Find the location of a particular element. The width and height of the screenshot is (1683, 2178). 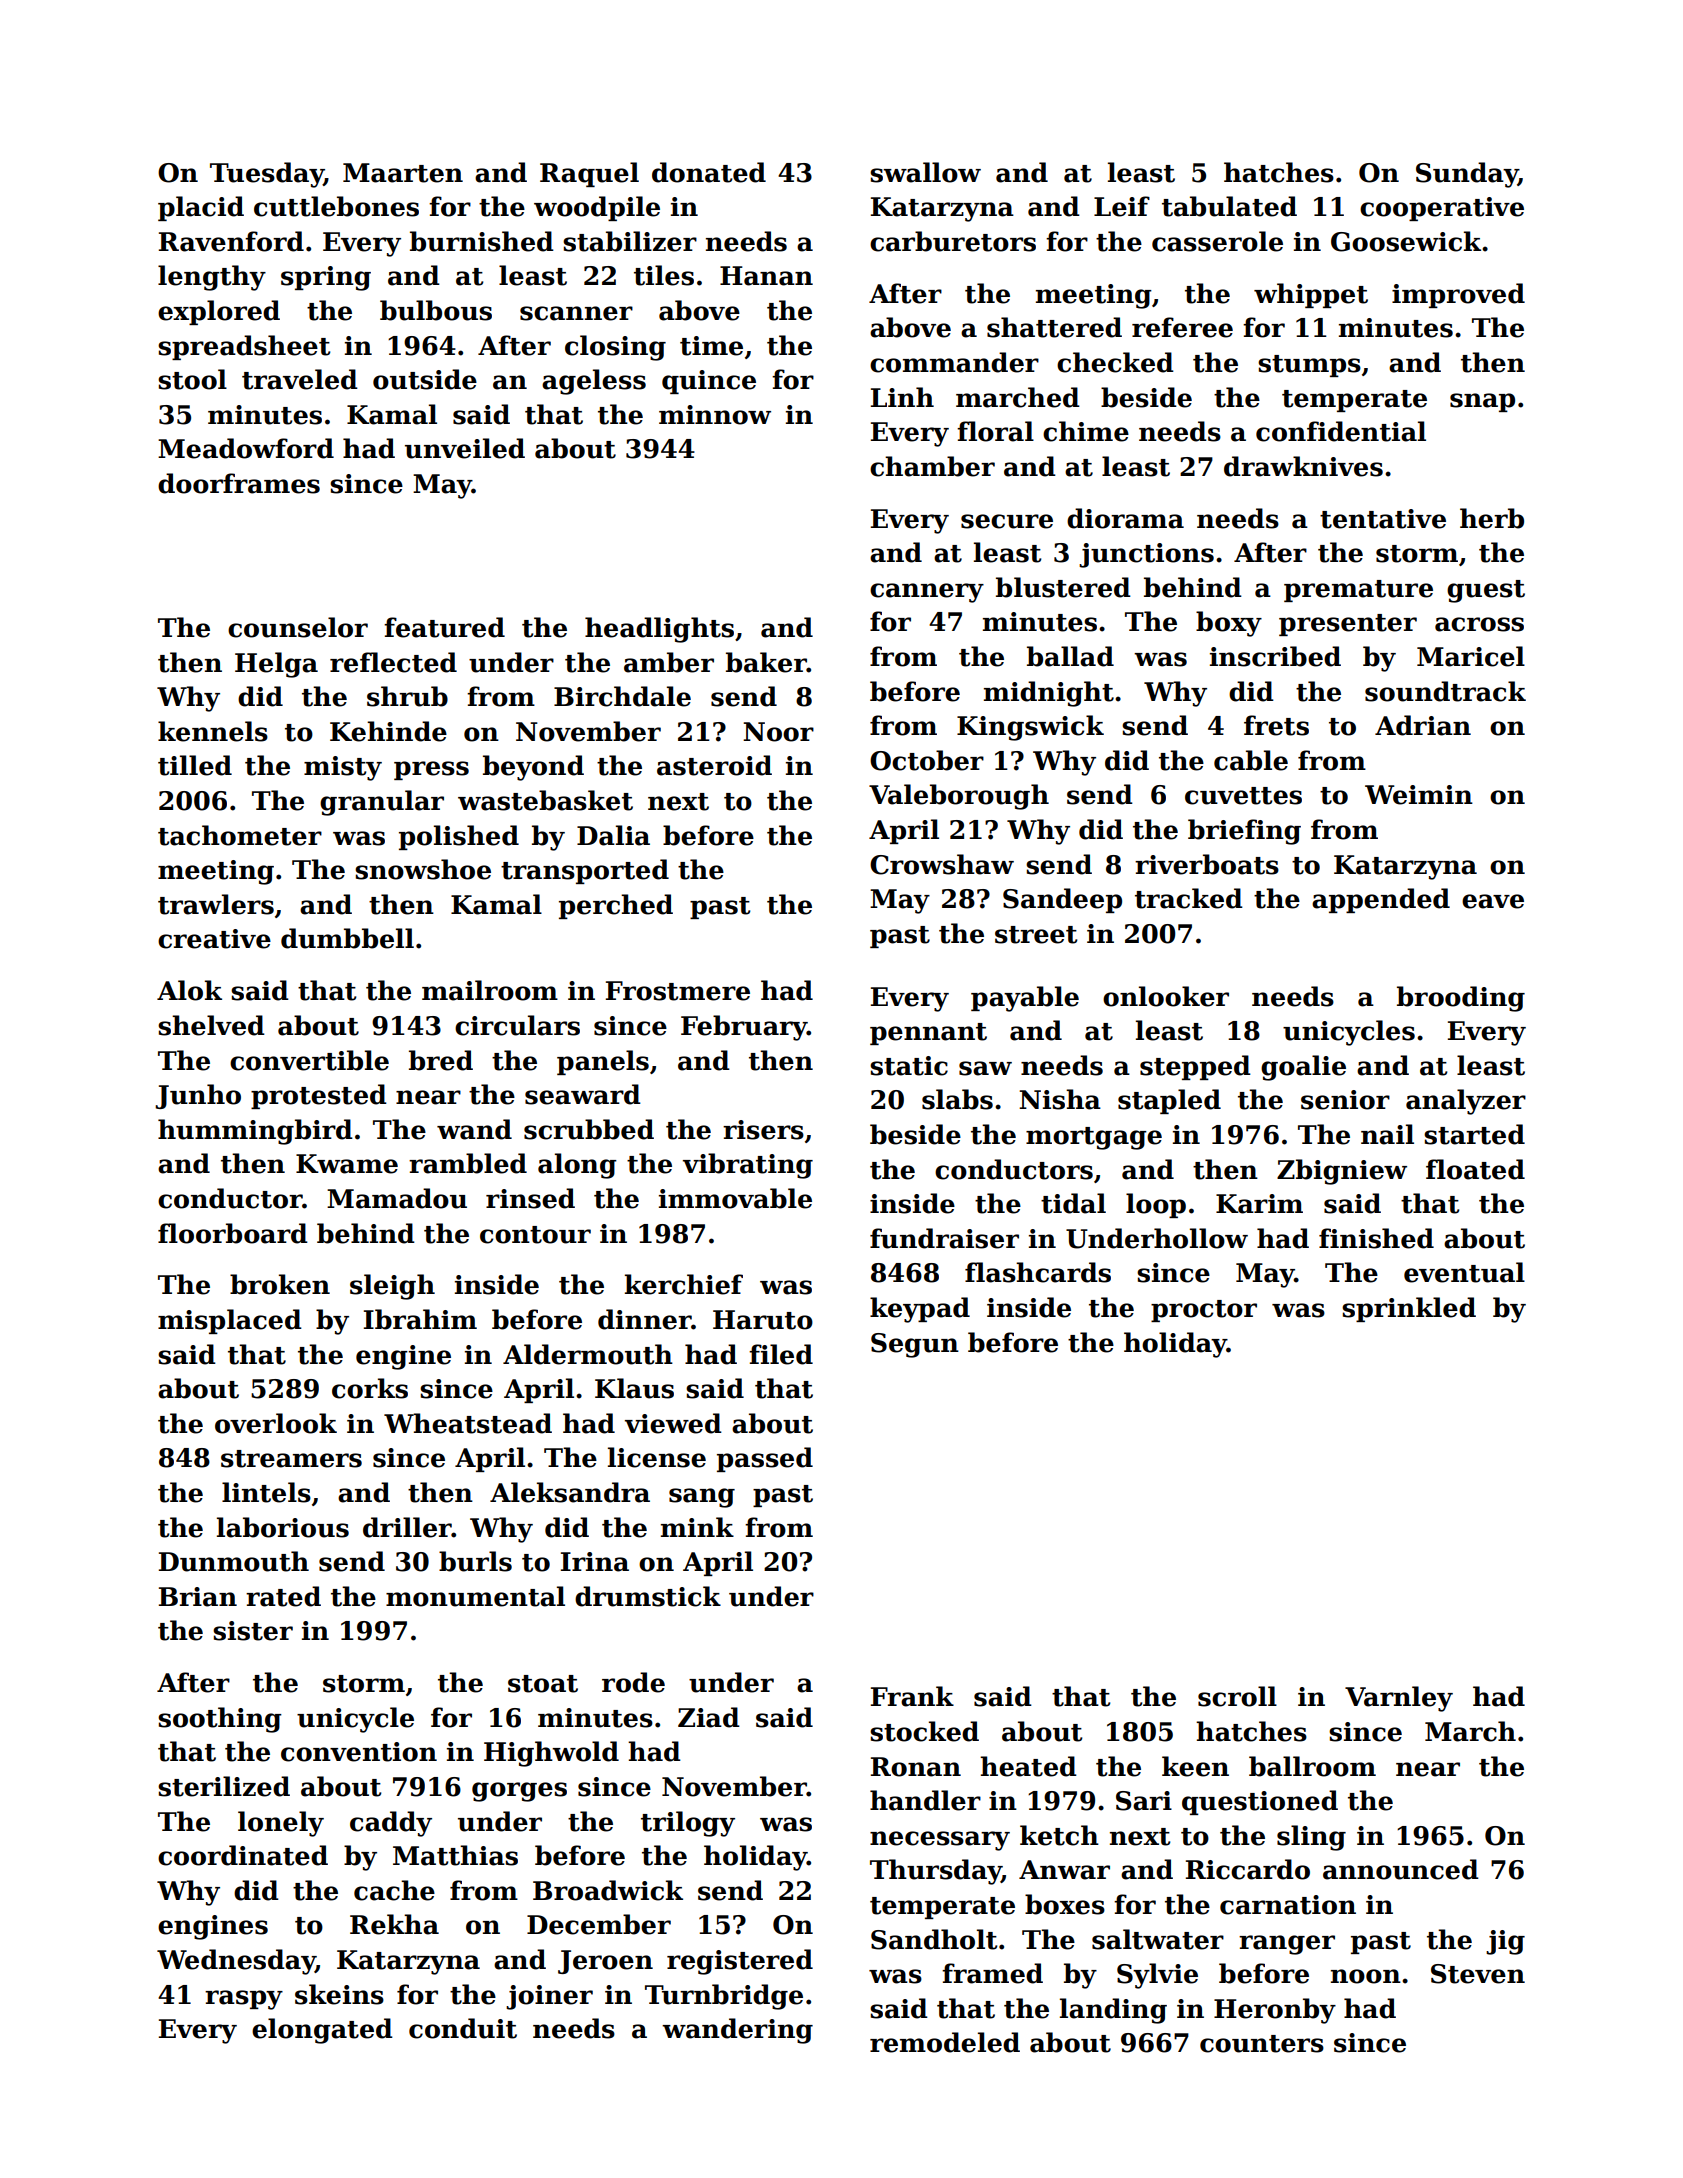

granular is located at coordinates (382, 803).
